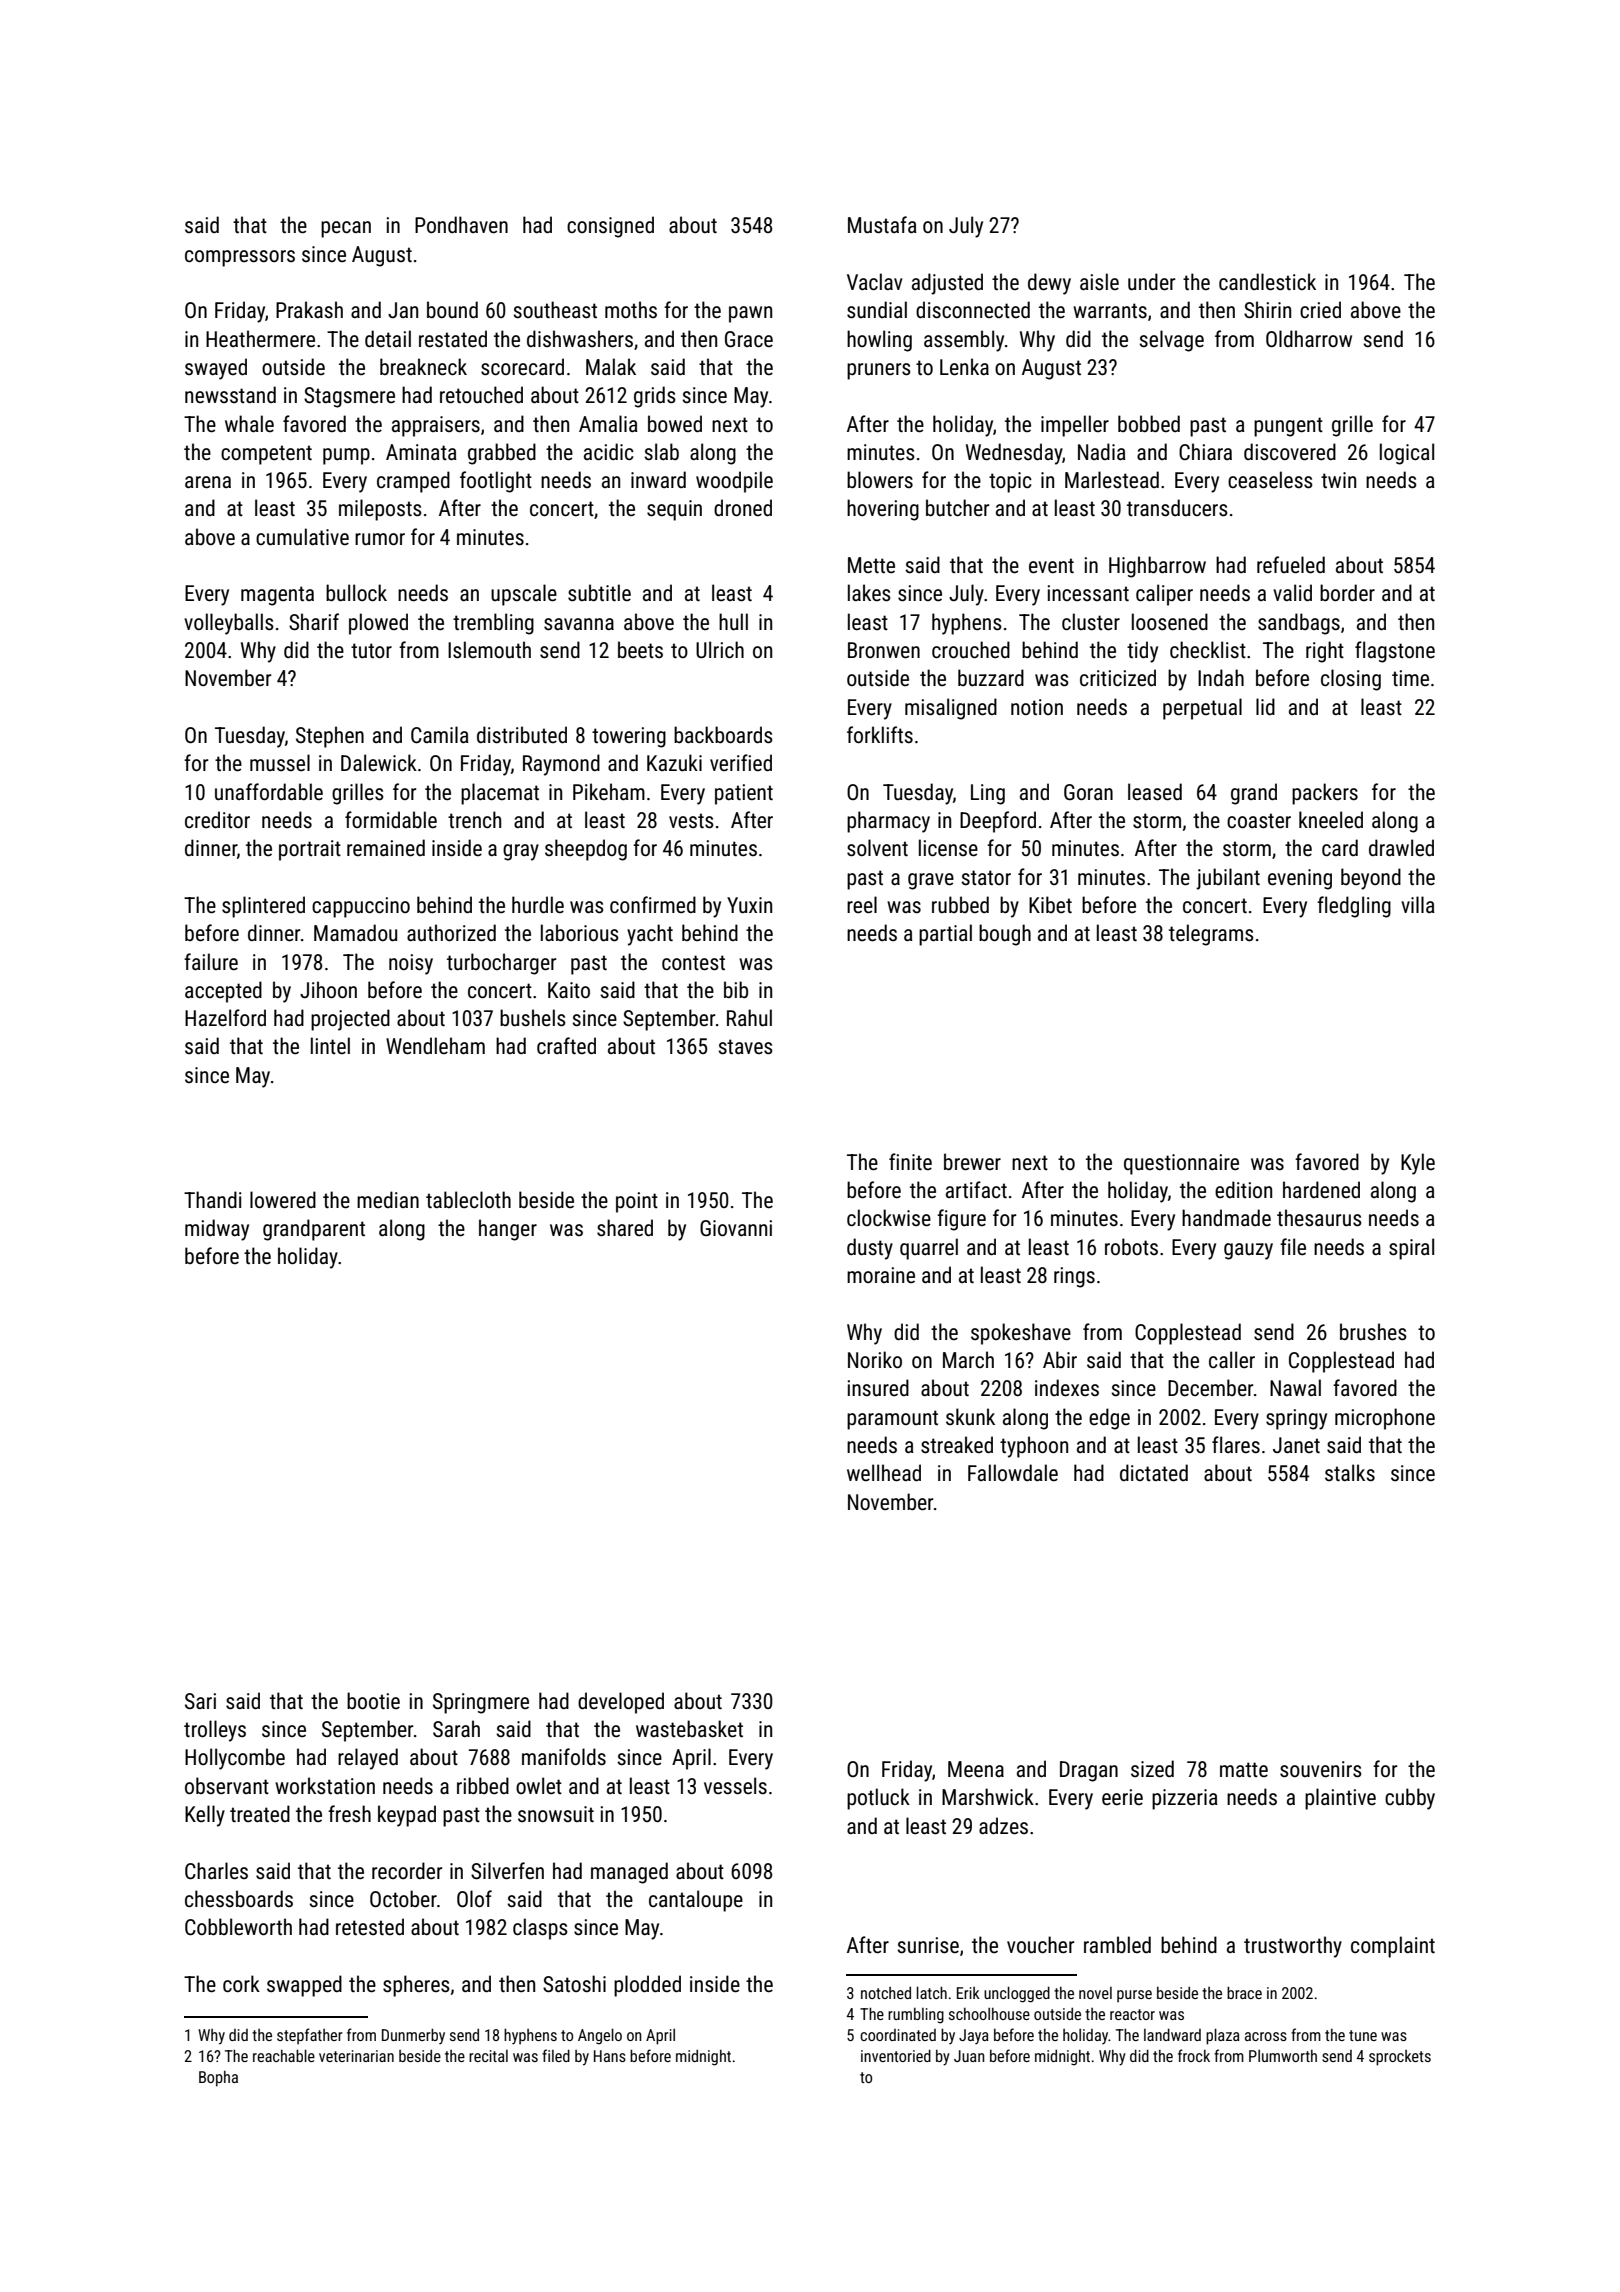  Describe the element at coordinates (871, 565) in the screenshot. I see `Mette` at that location.
